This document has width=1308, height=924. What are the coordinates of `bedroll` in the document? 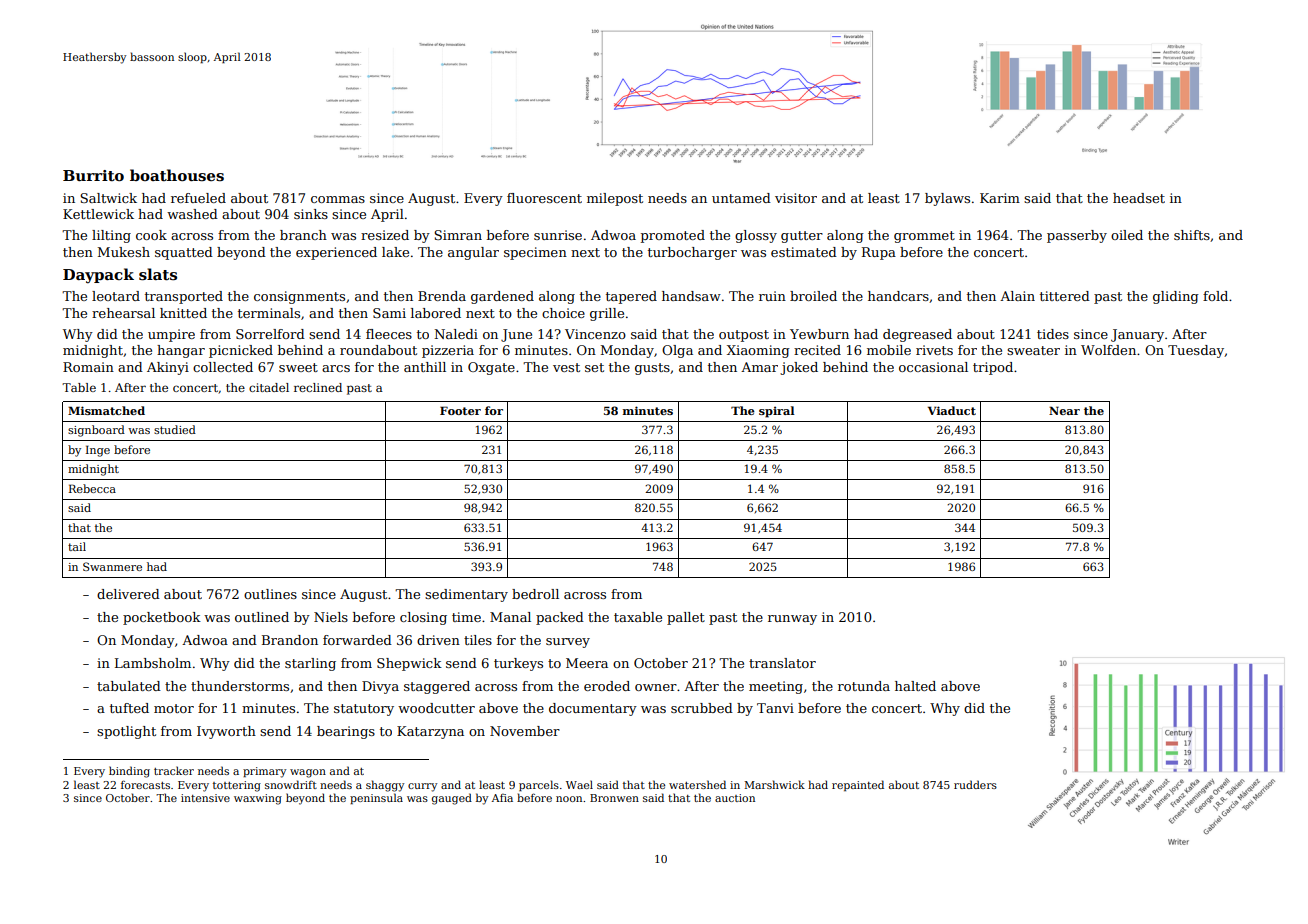 It's located at (535, 594).
